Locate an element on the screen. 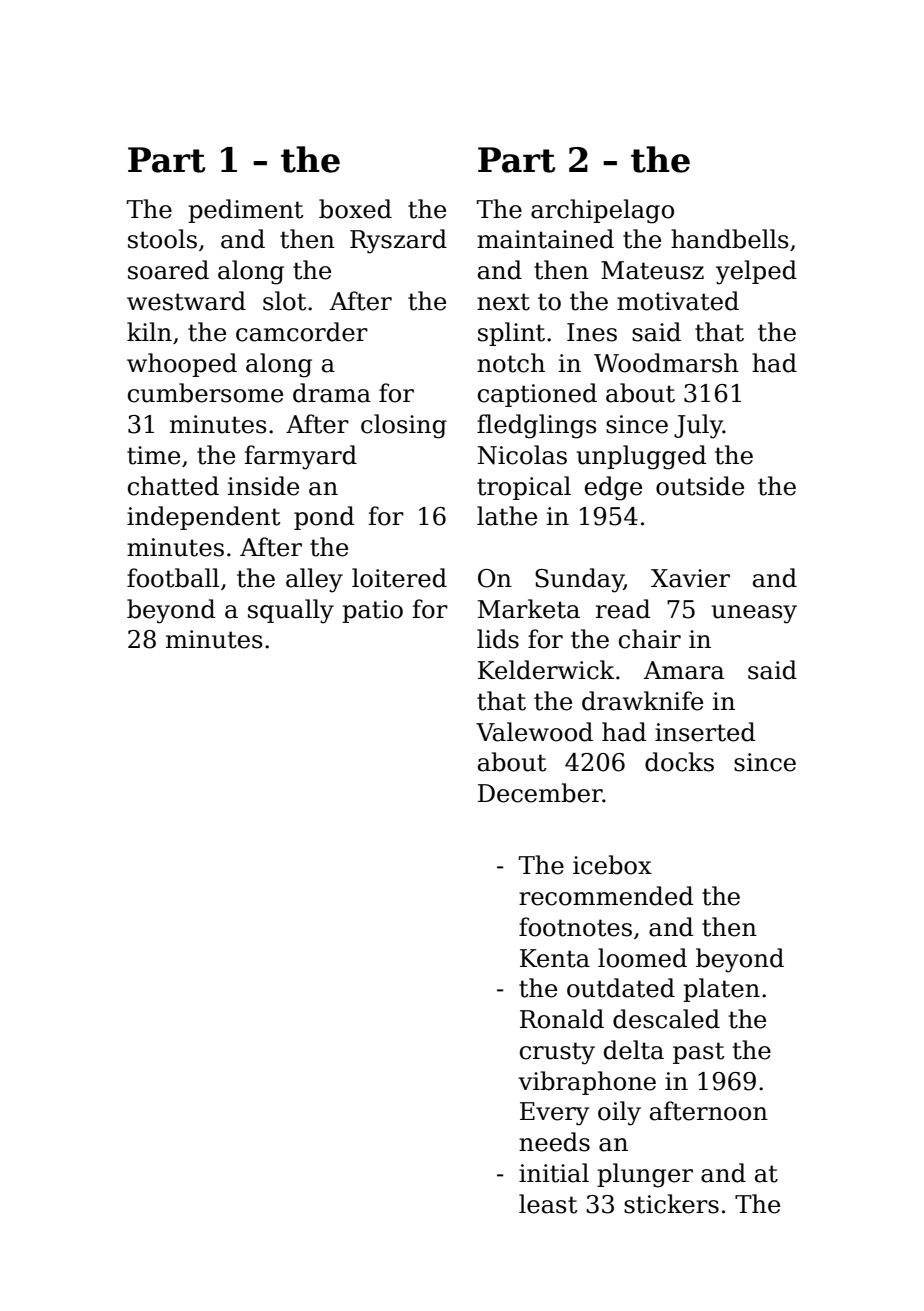 This screenshot has width=924, height=1311. December is located at coordinates (540, 793).
